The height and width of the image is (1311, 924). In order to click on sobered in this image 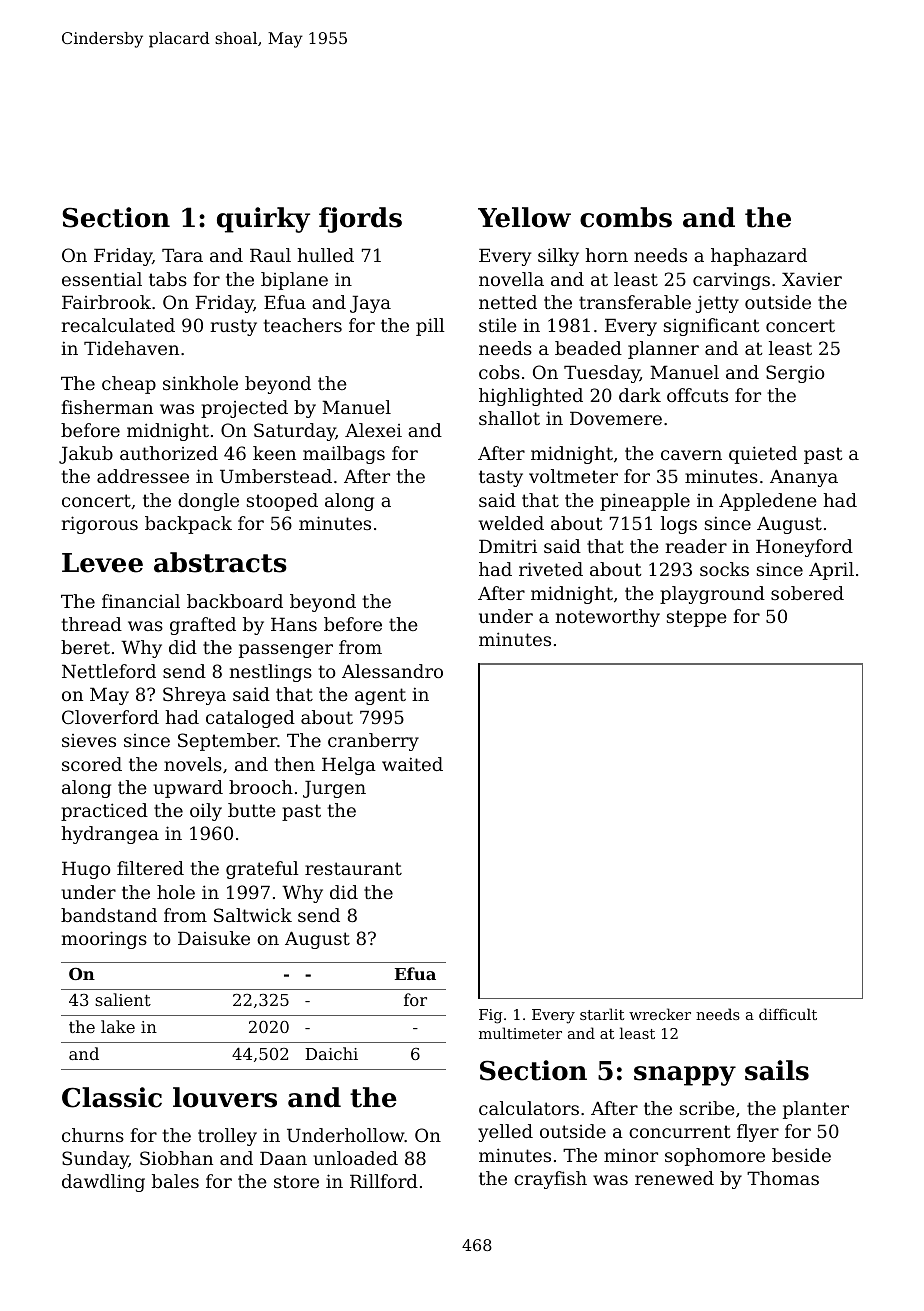, I will do `click(807, 593)`.
